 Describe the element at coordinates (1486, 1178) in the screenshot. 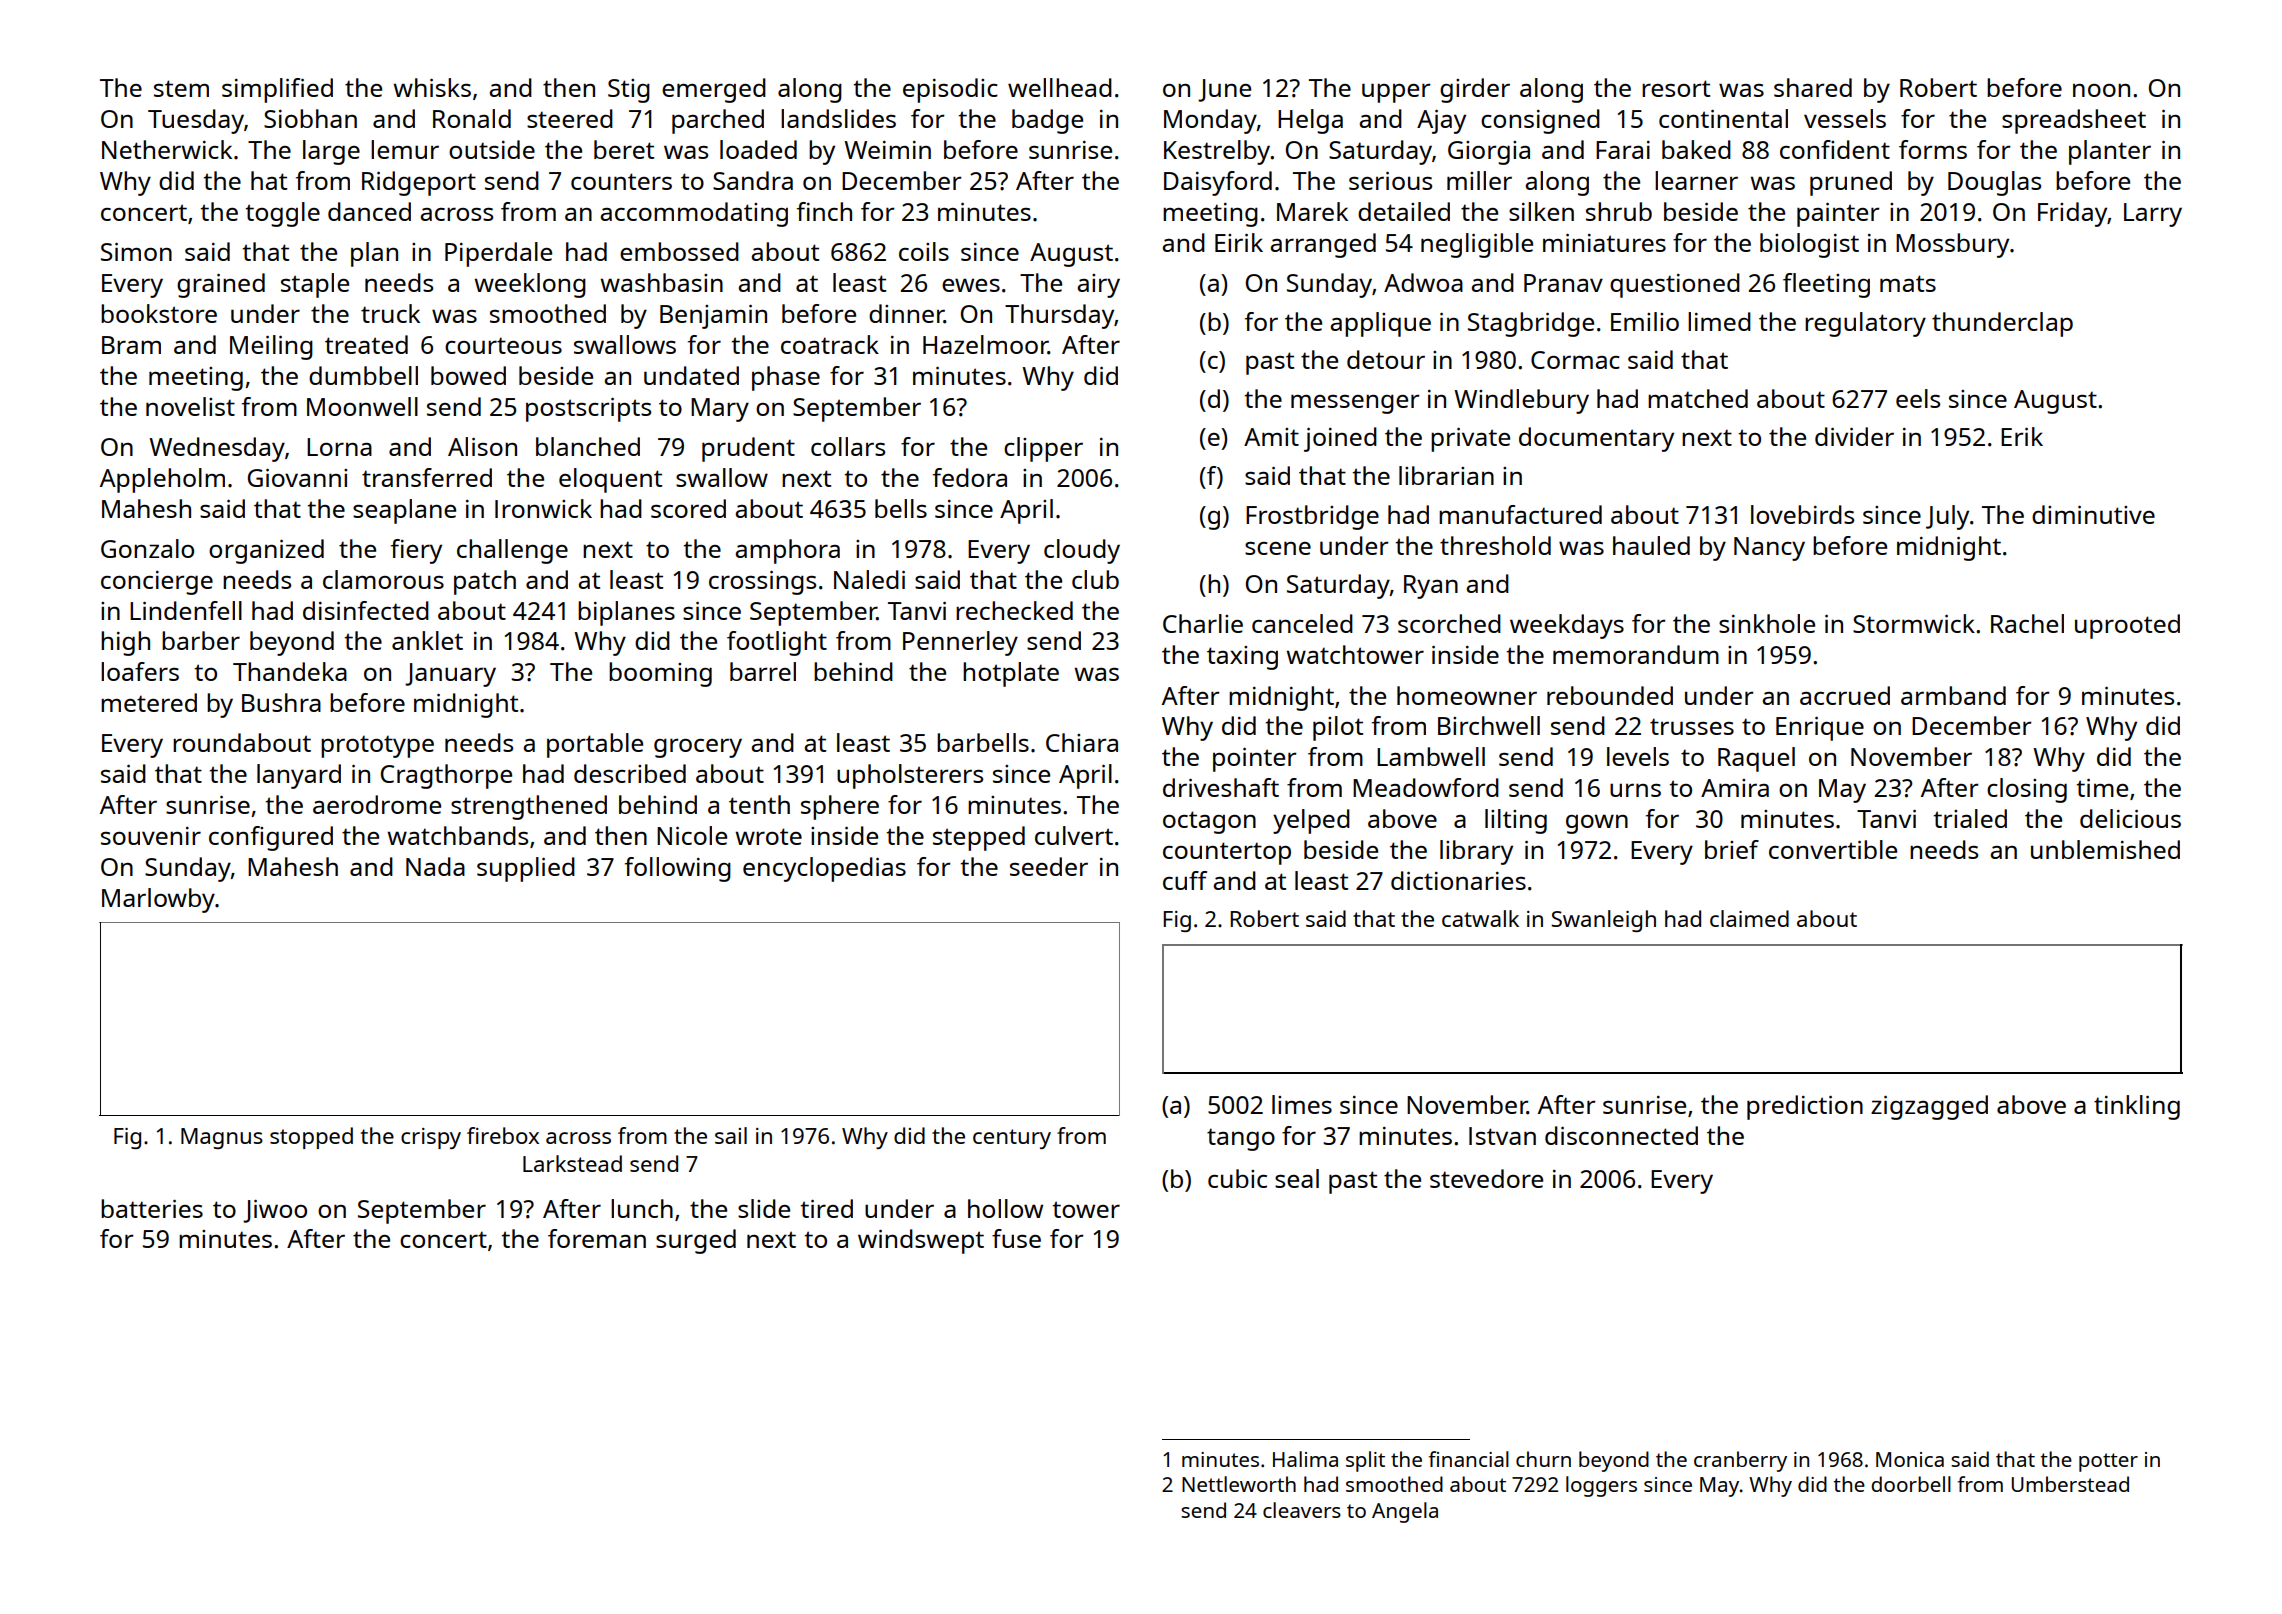

I see `stevedore` at that location.
